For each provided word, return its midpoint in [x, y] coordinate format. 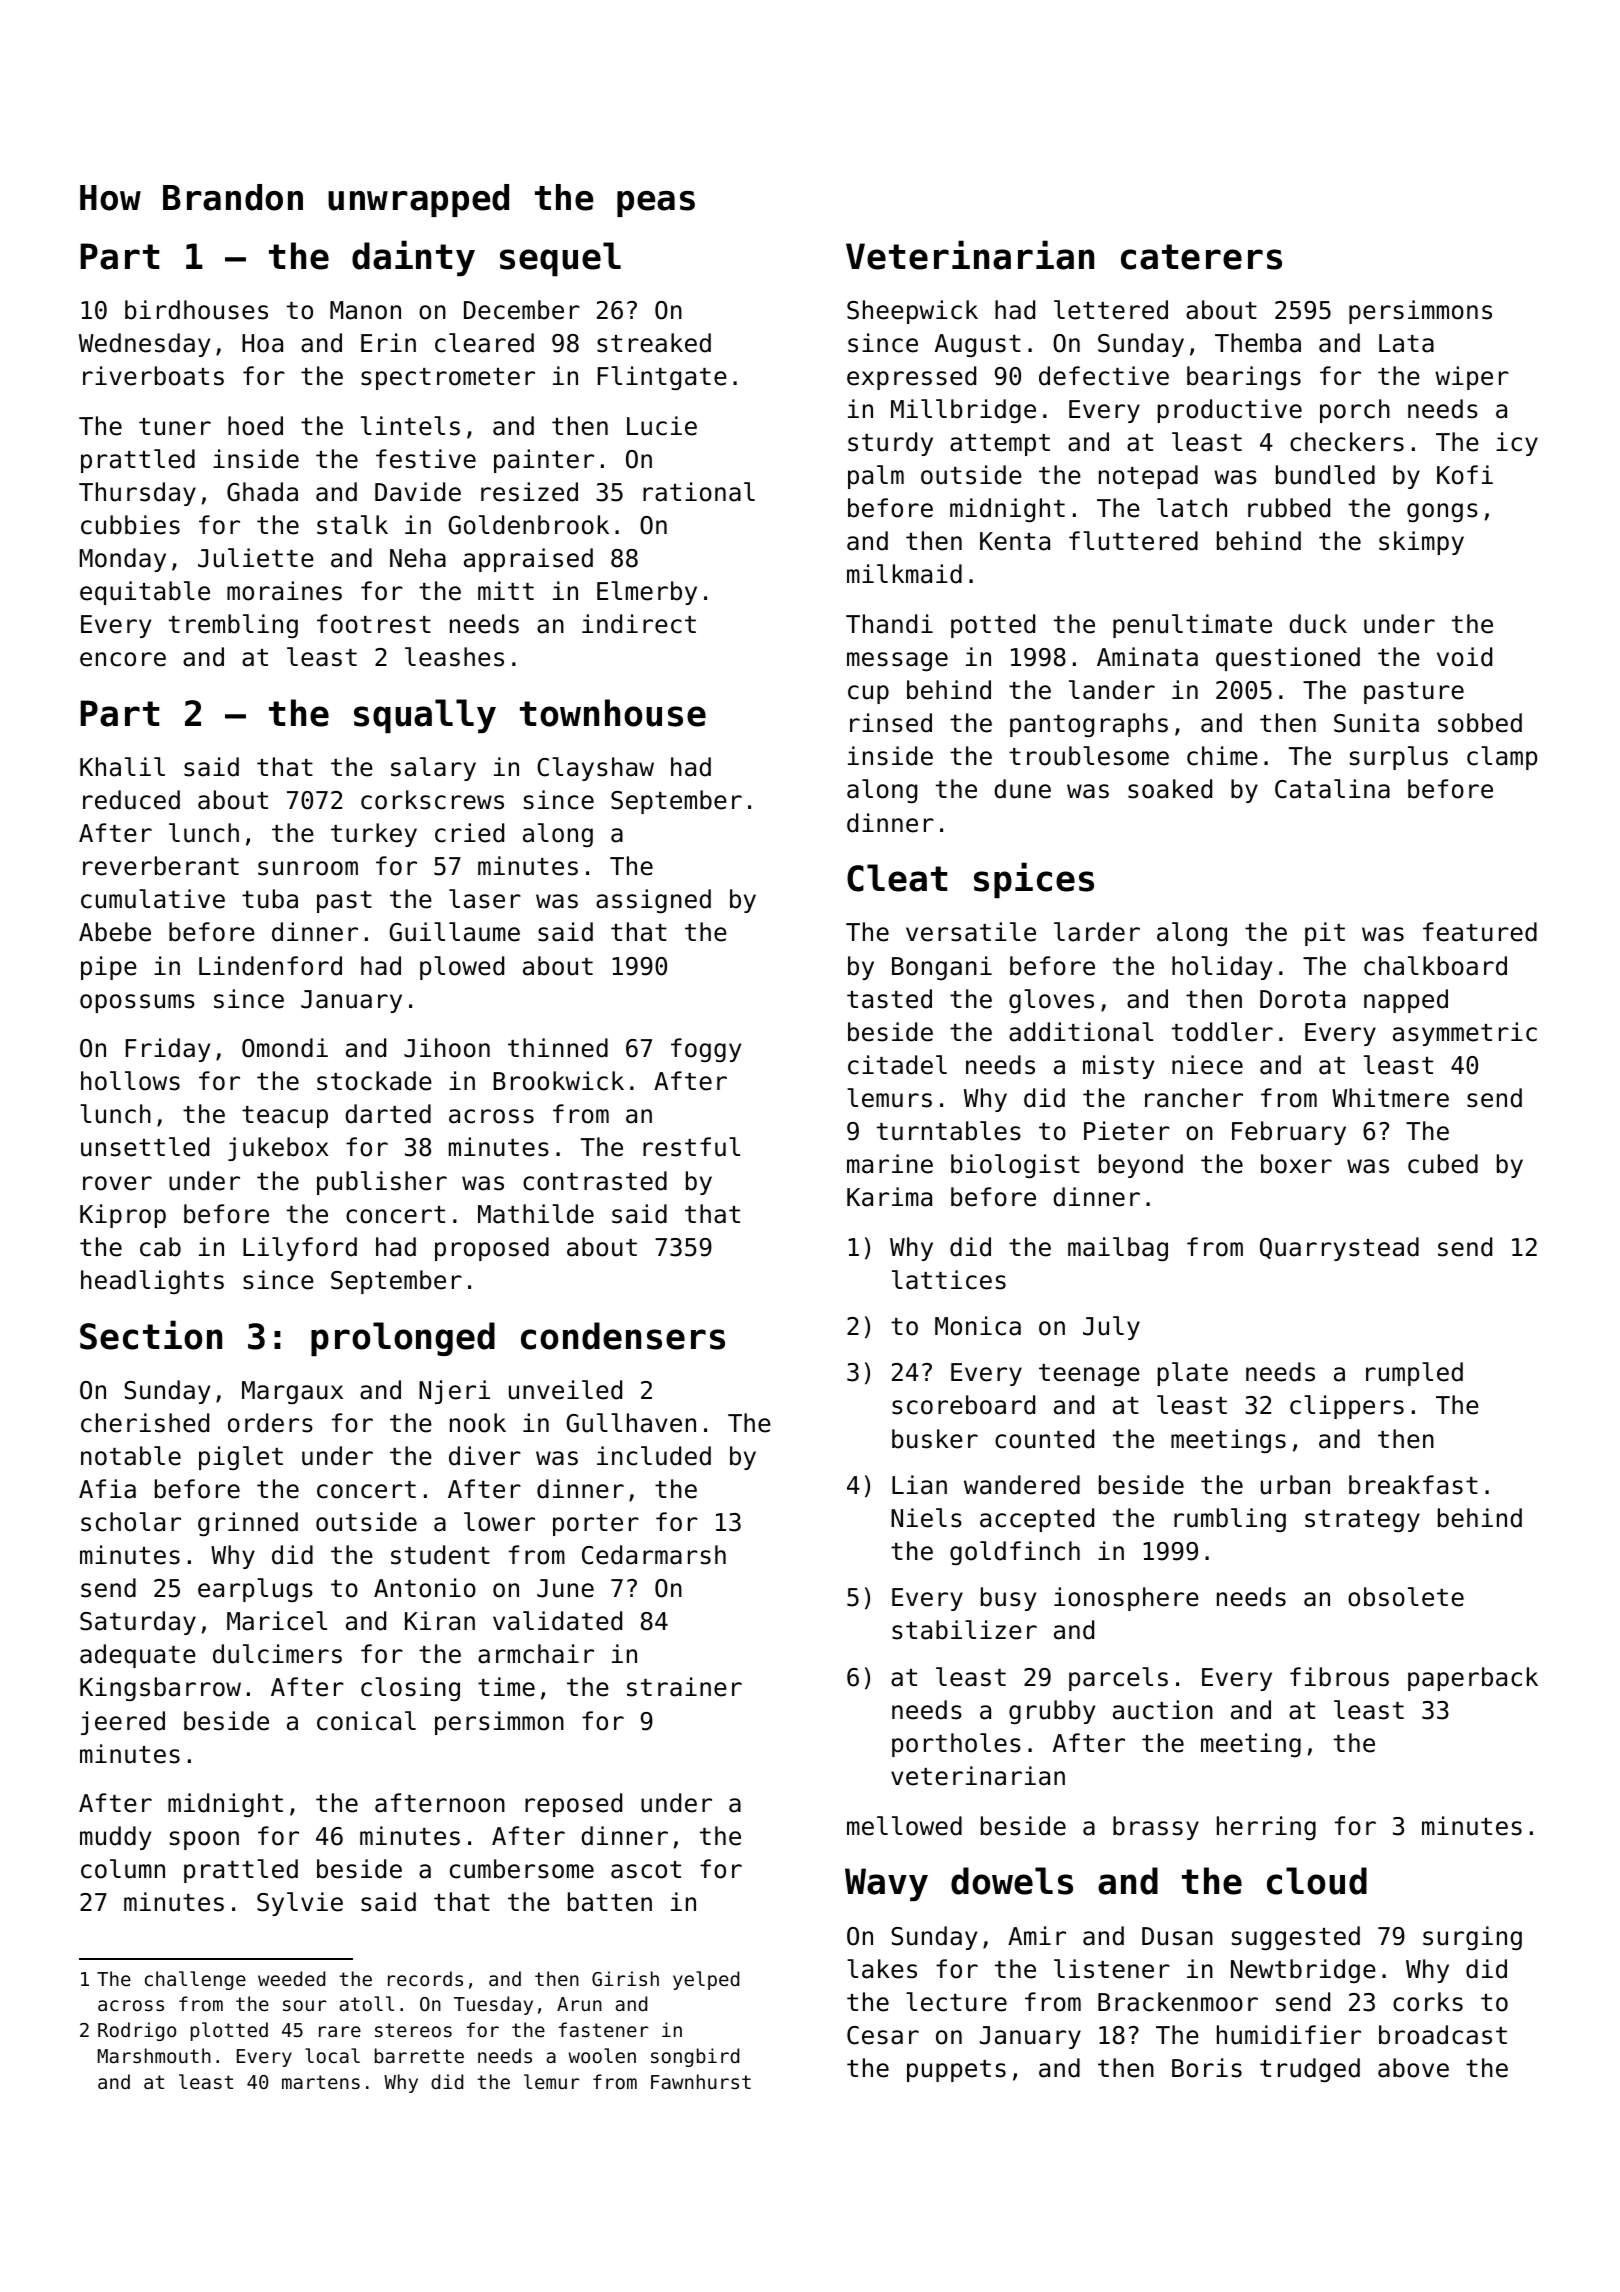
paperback [1473, 1679]
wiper [1472, 378]
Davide [418, 492]
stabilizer [964, 1630]
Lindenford [270, 966]
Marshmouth [154, 2055]
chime [1222, 756]
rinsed [891, 723]
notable [131, 1456]
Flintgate [662, 378]
